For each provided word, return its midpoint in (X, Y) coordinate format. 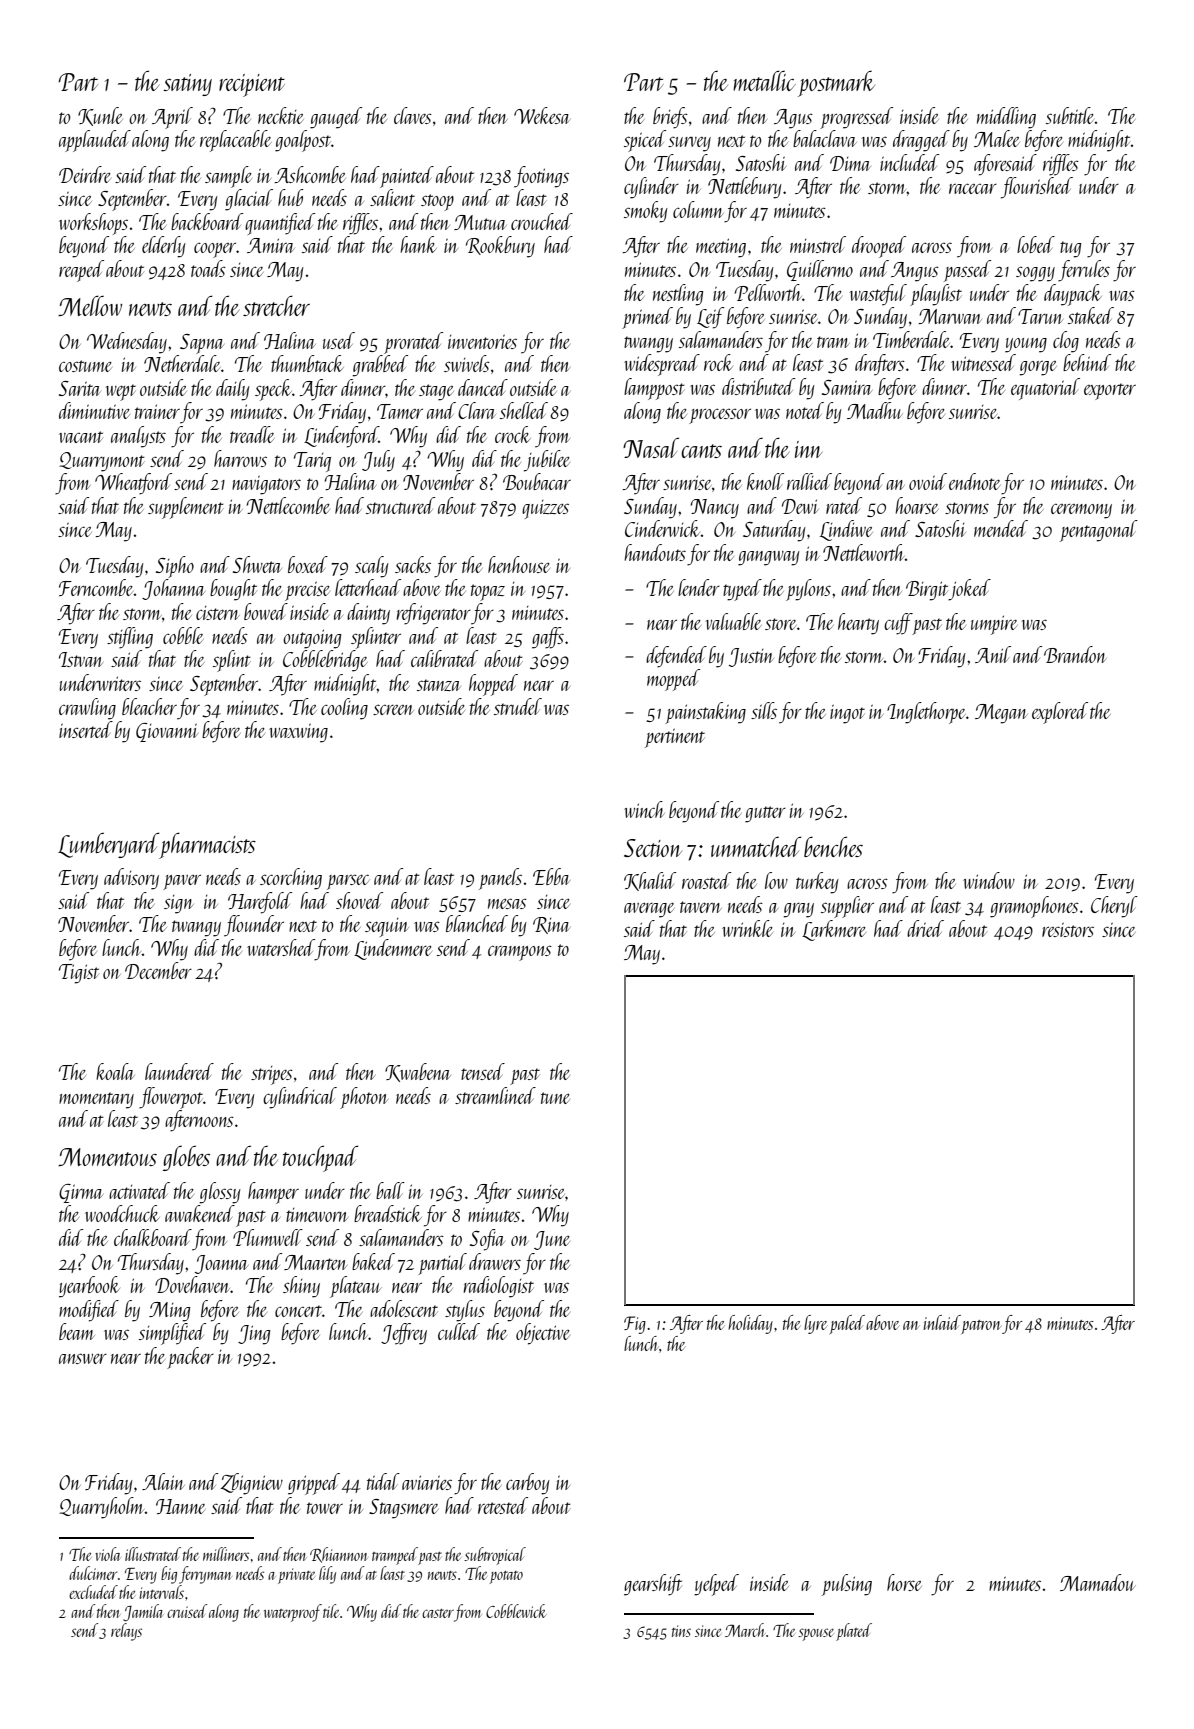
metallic (764, 80)
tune (555, 1098)
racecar (973, 188)
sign (179, 904)
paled (847, 1324)
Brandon (1075, 654)
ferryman (205, 1575)
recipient (252, 85)
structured (400, 505)
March (745, 1630)
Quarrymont (102, 462)
